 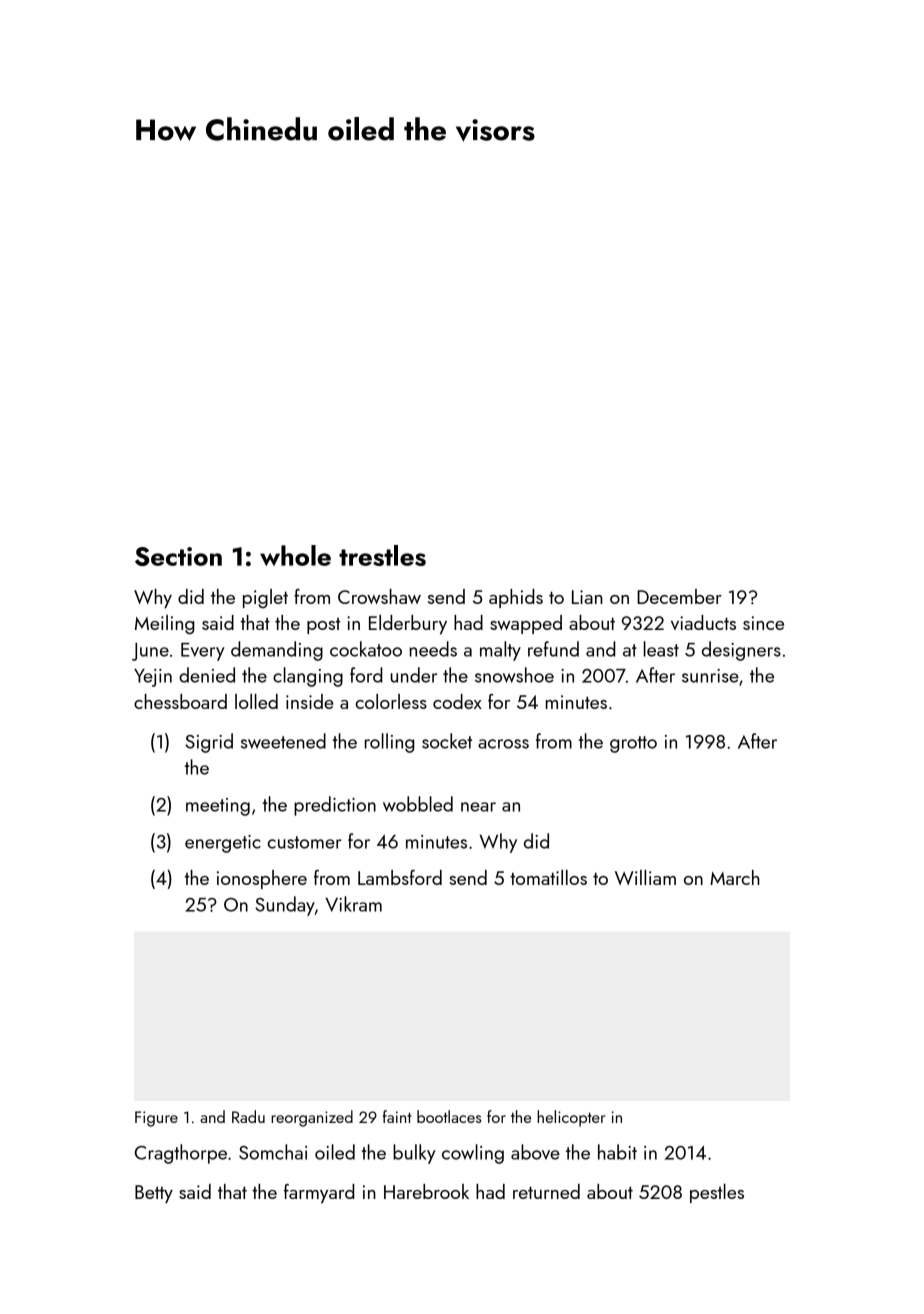 What do you see at coordinates (710, 676) in the screenshot?
I see `sunrise` at bounding box center [710, 676].
